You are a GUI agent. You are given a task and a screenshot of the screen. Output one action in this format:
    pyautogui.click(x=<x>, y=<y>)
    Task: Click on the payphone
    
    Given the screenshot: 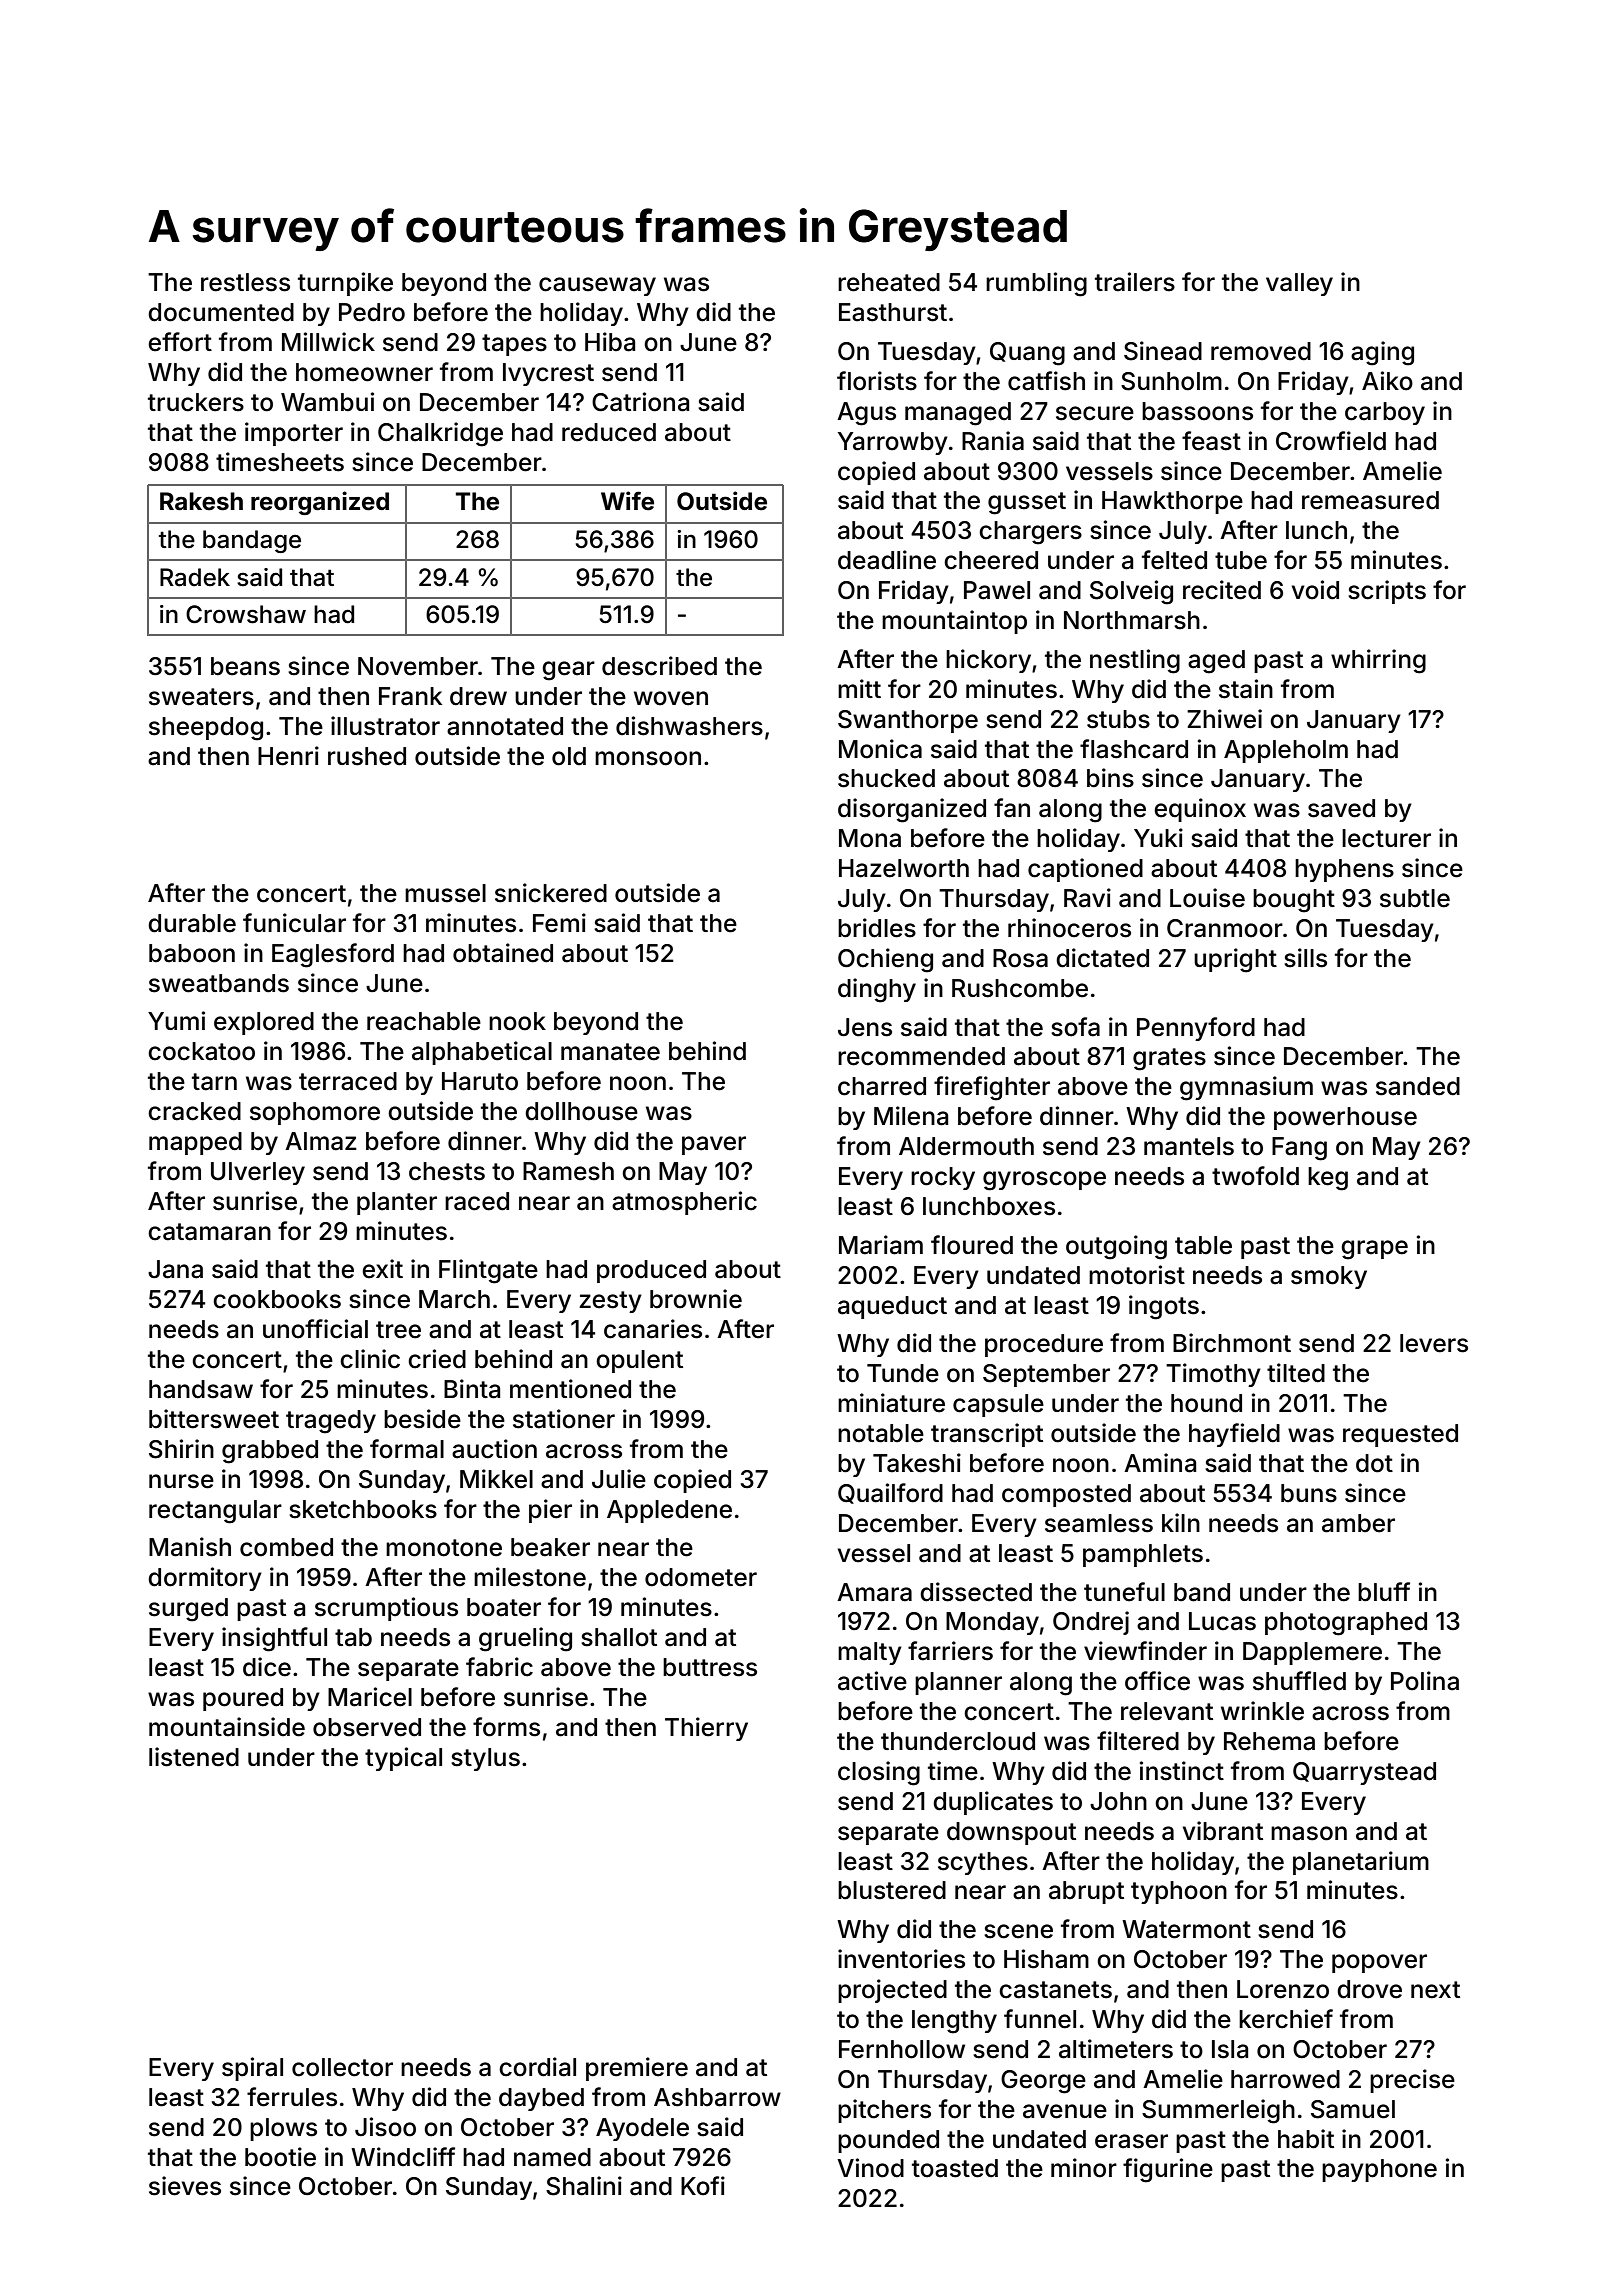 What is the action you would take?
    pyautogui.click(x=1379, y=2170)
